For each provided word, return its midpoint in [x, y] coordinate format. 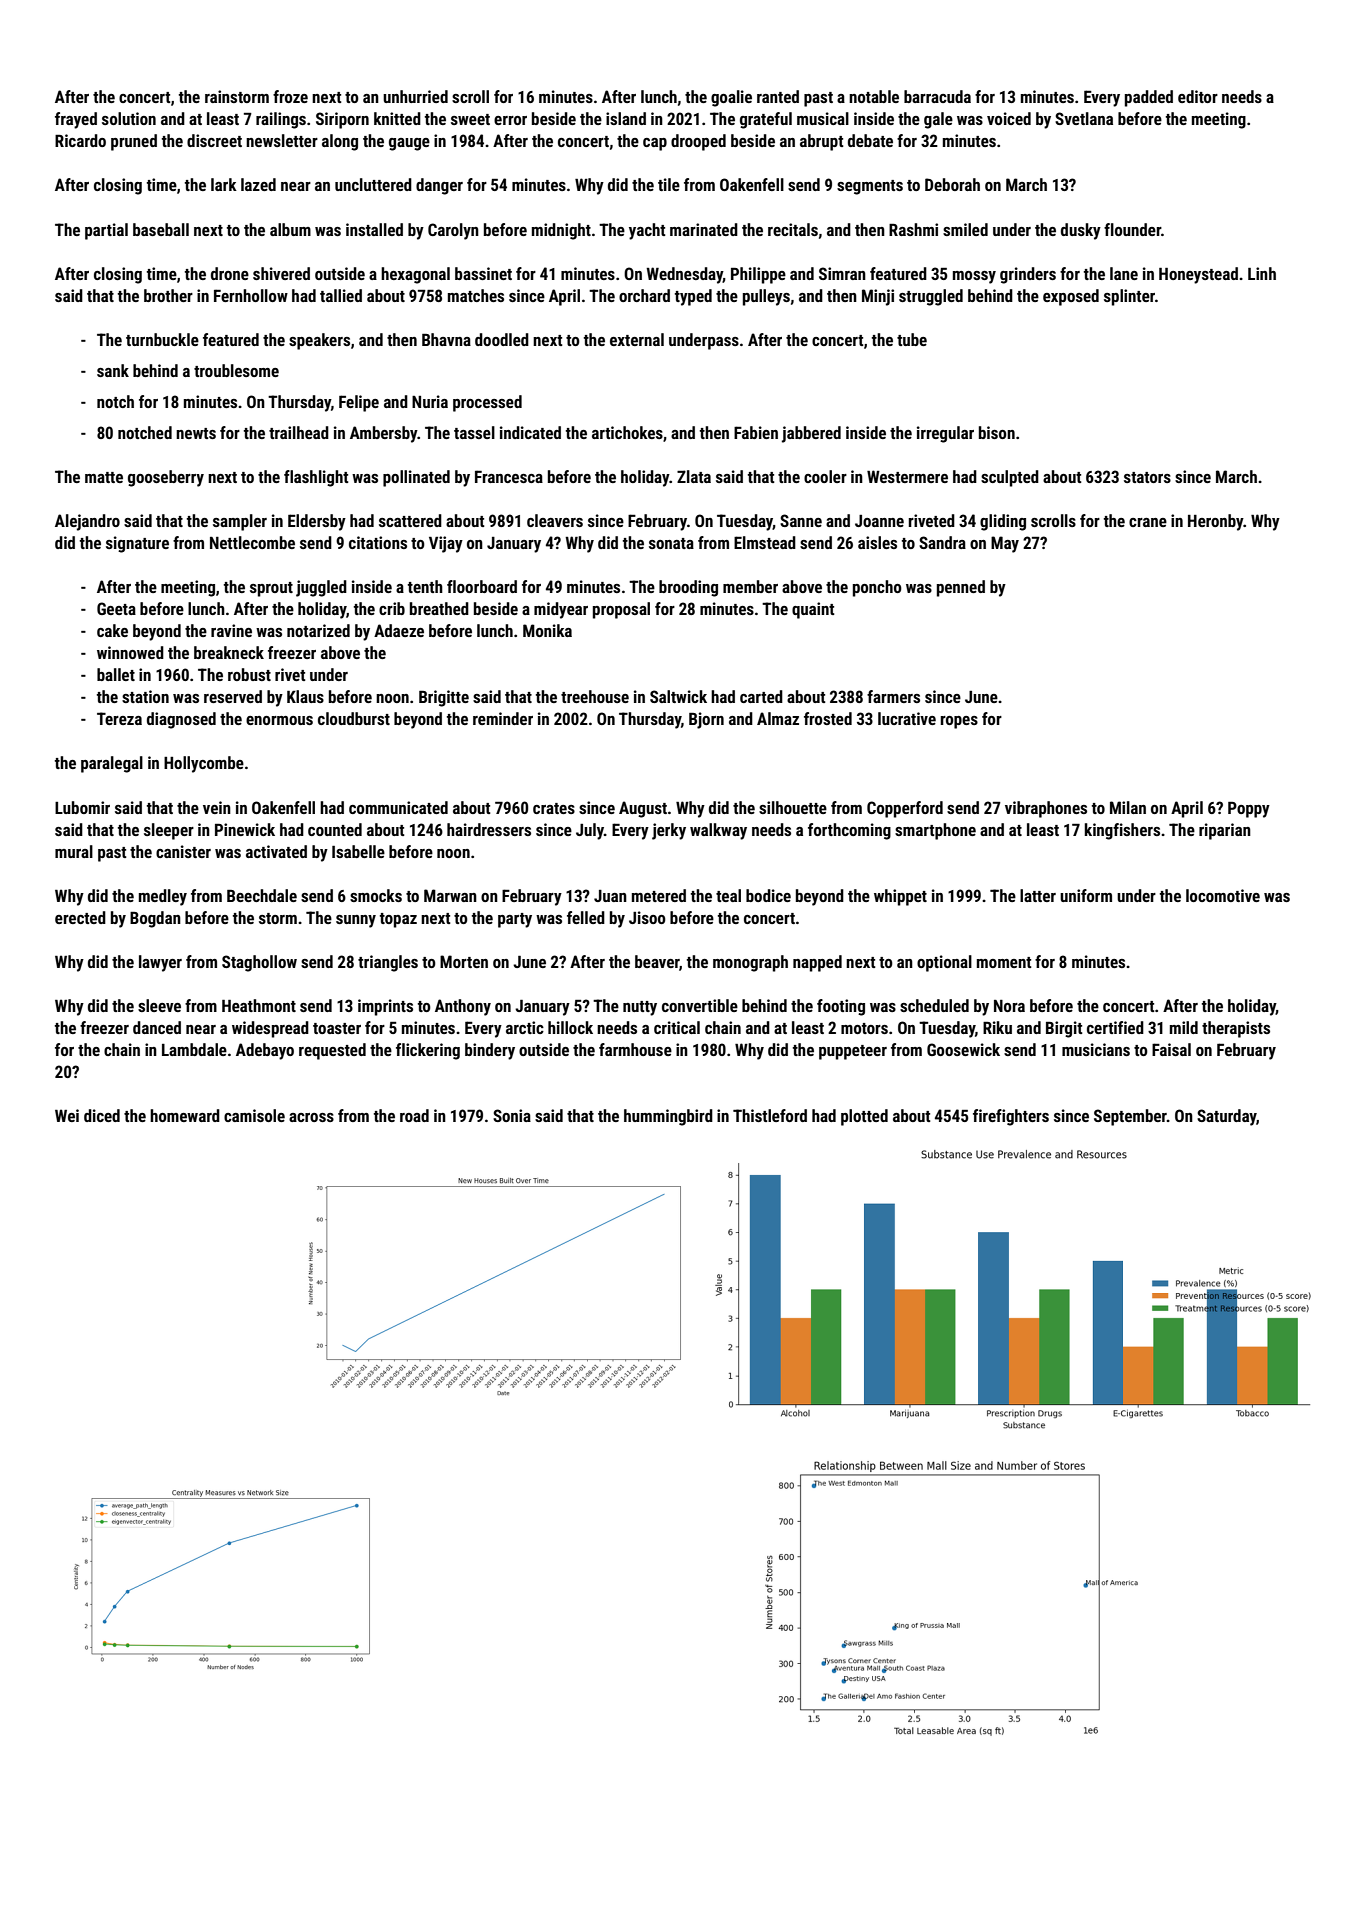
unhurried [415, 96]
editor [1198, 96]
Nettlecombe [252, 542]
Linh [1262, 273]
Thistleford [770, 1115]
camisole [254, 1115]
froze [290, 96]
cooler [825, 476]
